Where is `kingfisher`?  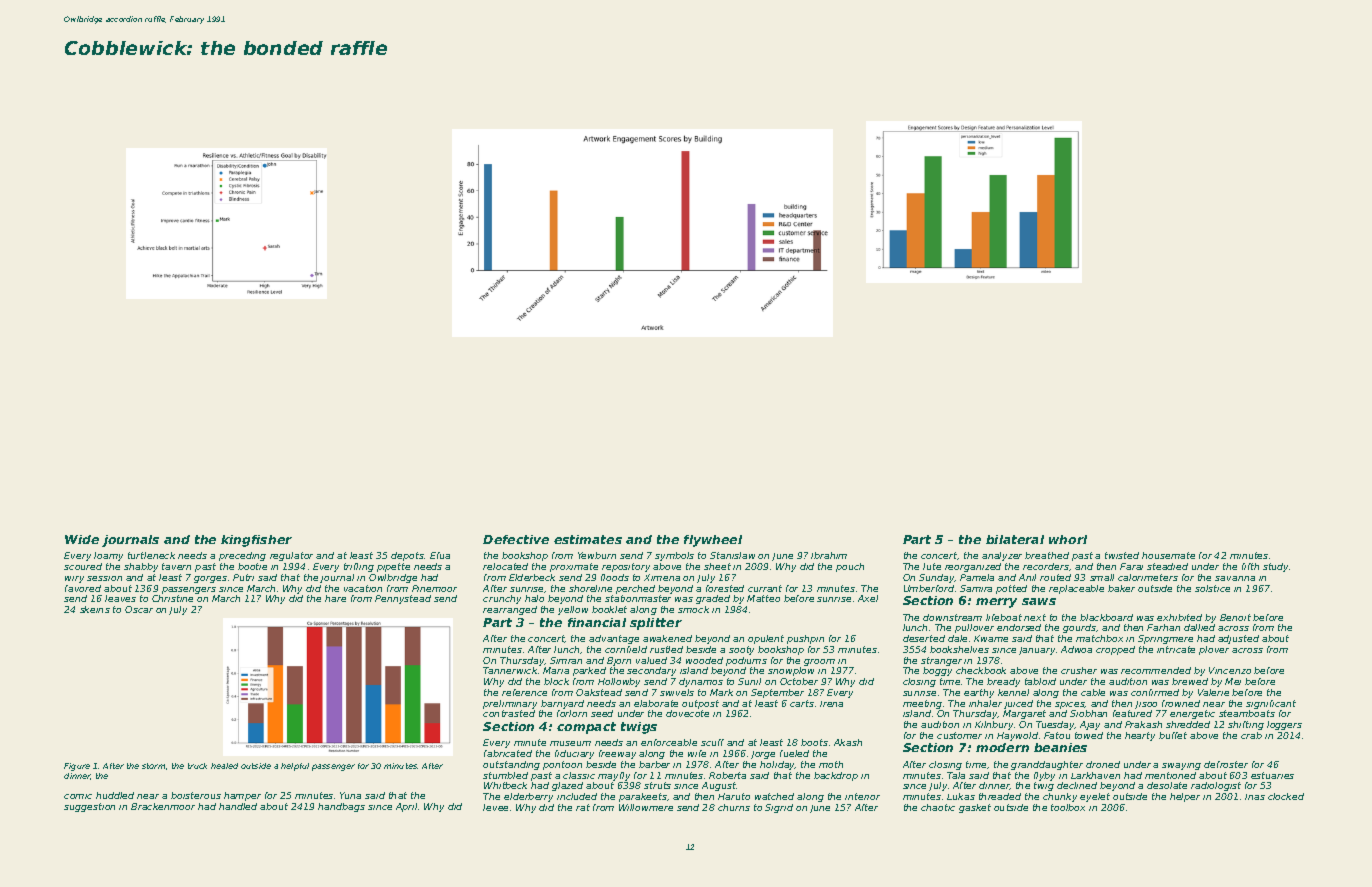 kingfisher is located at coordinates (256, 541).
